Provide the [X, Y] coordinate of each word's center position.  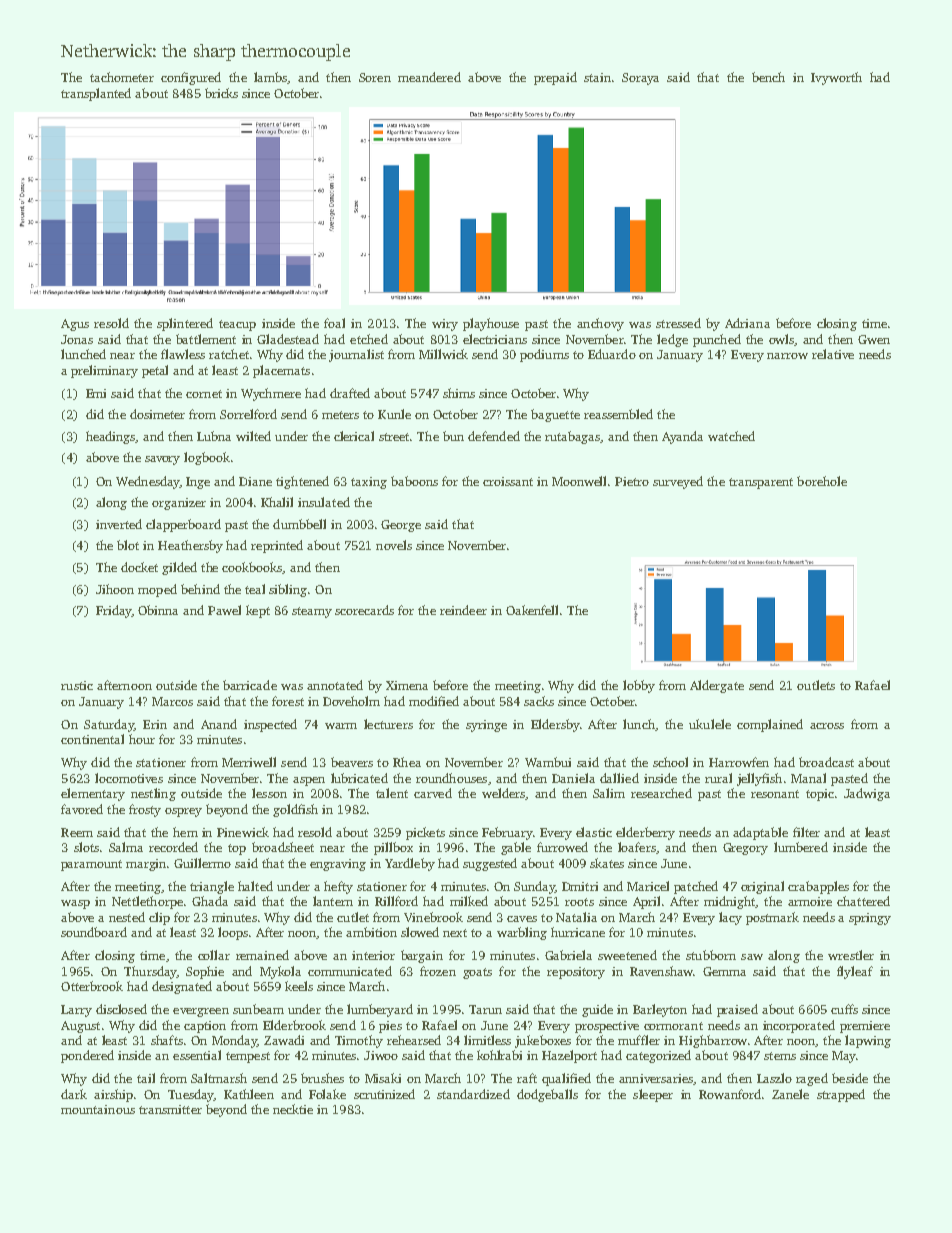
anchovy [600, 324]
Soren [375, 77]
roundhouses [451, 778]
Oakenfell [532, 610]
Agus [75, 325]
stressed [678, 323]
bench [768, 77]
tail [146, 1078]
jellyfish [759, 779]
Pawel [224, 610]
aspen [309, 781]
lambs [270, 77]
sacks [539, 701]
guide [597, 1010]
